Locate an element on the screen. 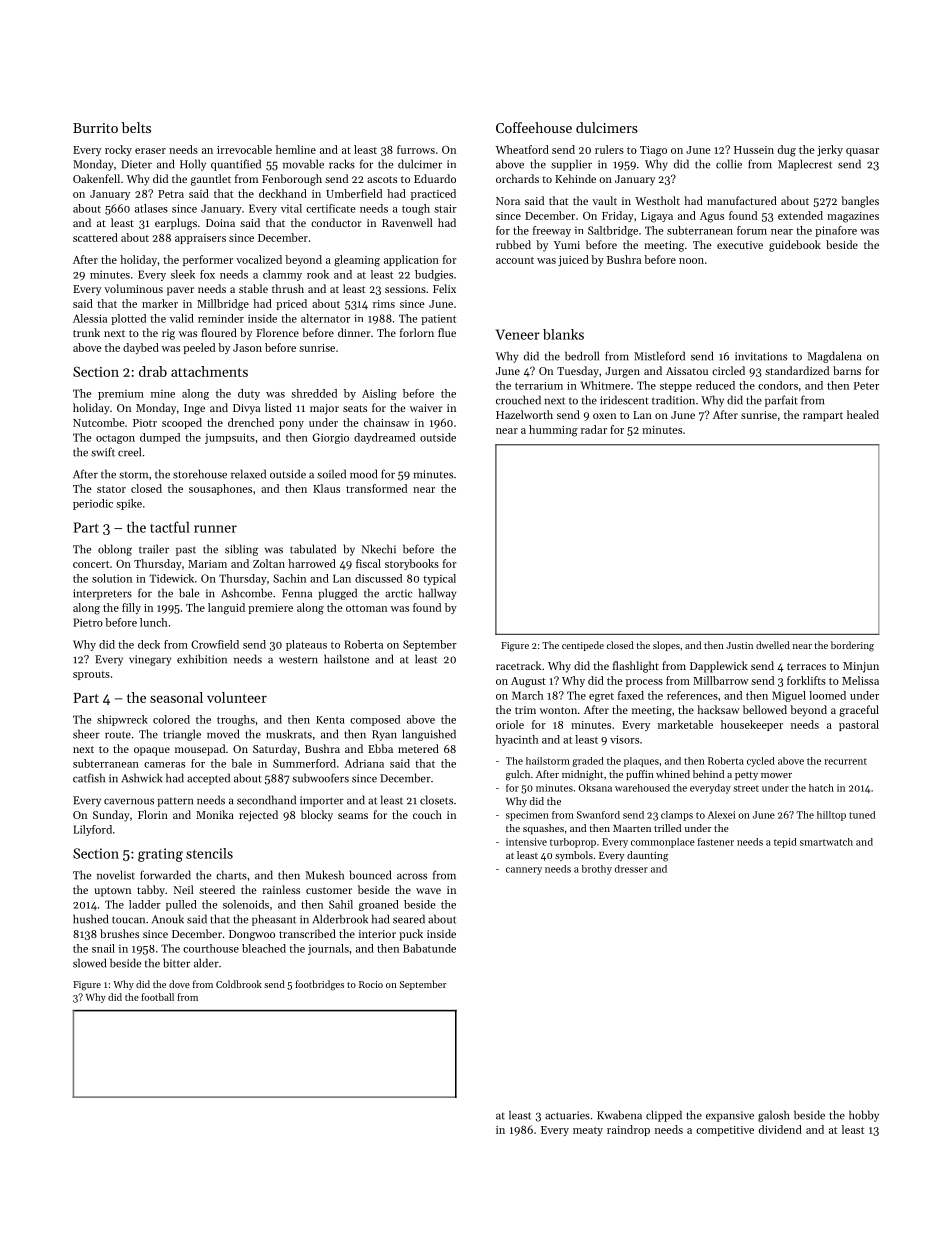 The image size is (952, 1233). dividend is located at coordinates (780, 1129).
